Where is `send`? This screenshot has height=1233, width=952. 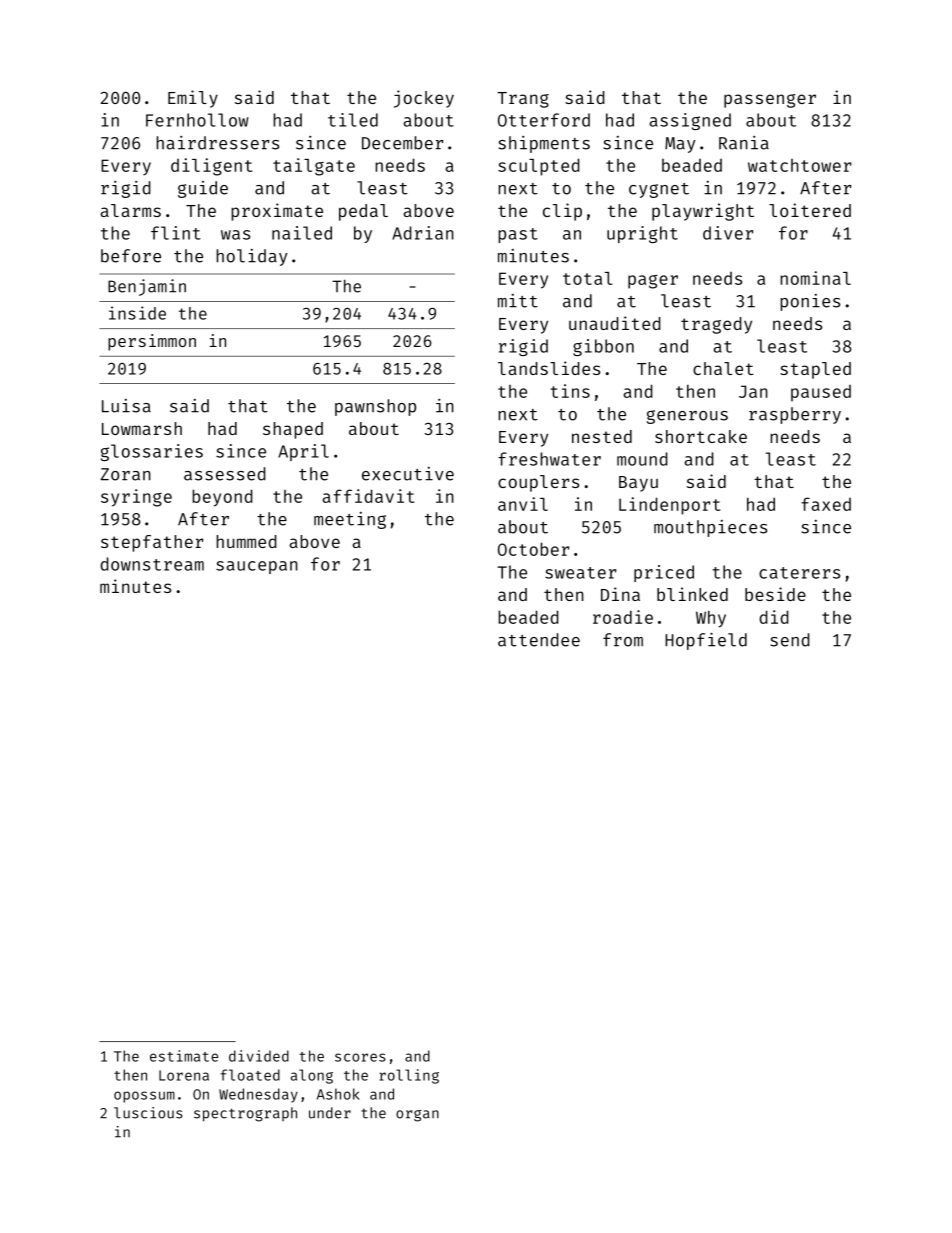 send is located at coordinates (790, 640).
